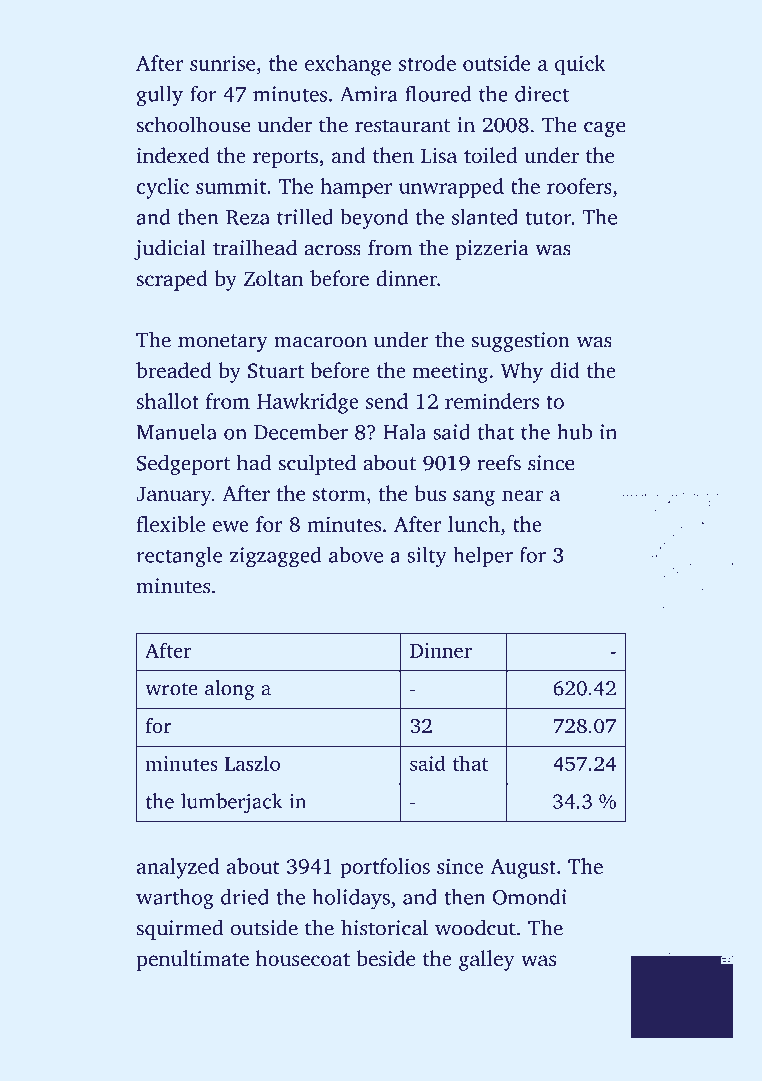  I want to click on quick, so click(580, 65).
